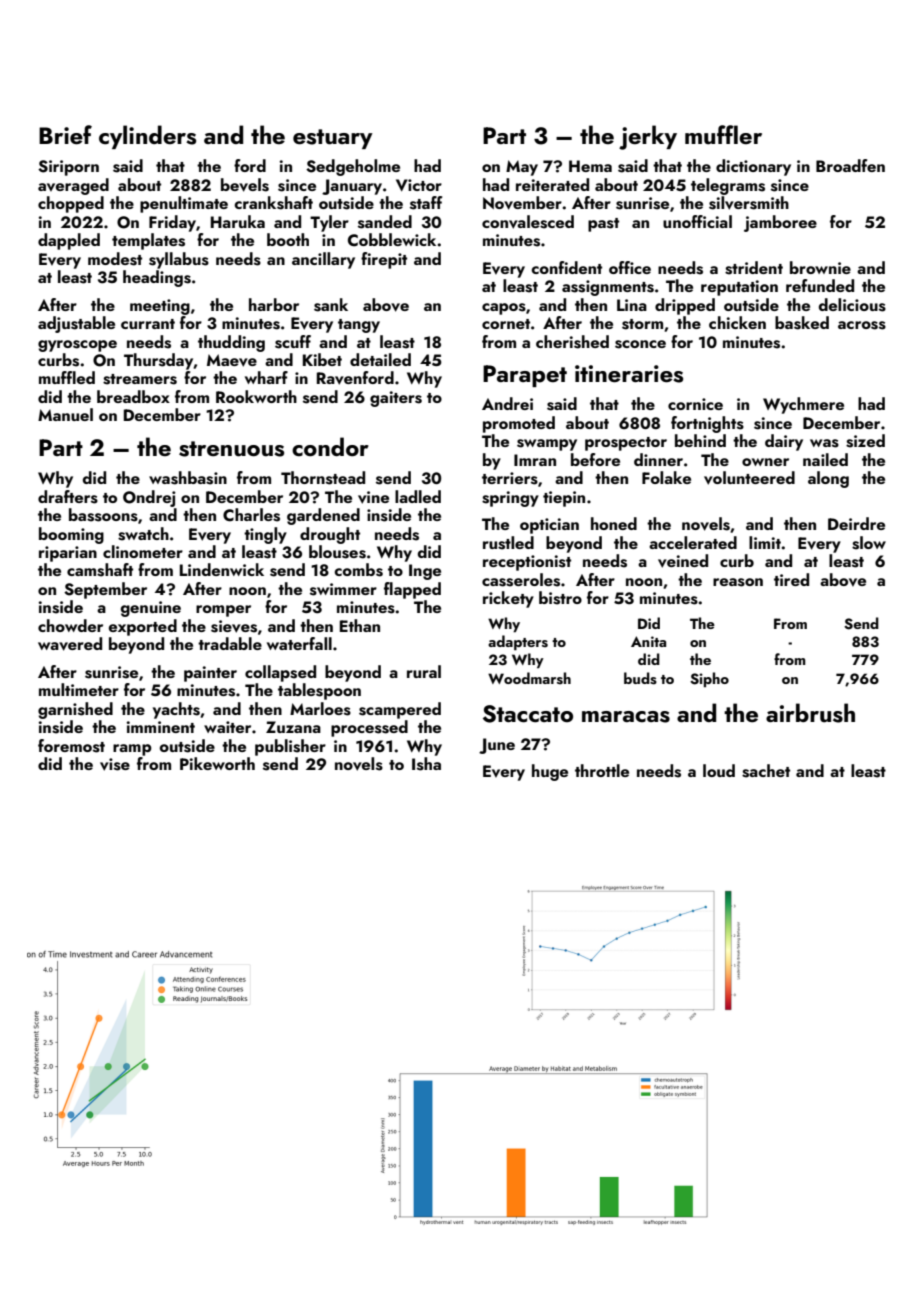  Describe the element at coordinates (802, 323) in the screenshot. I see `basked` at that location.
